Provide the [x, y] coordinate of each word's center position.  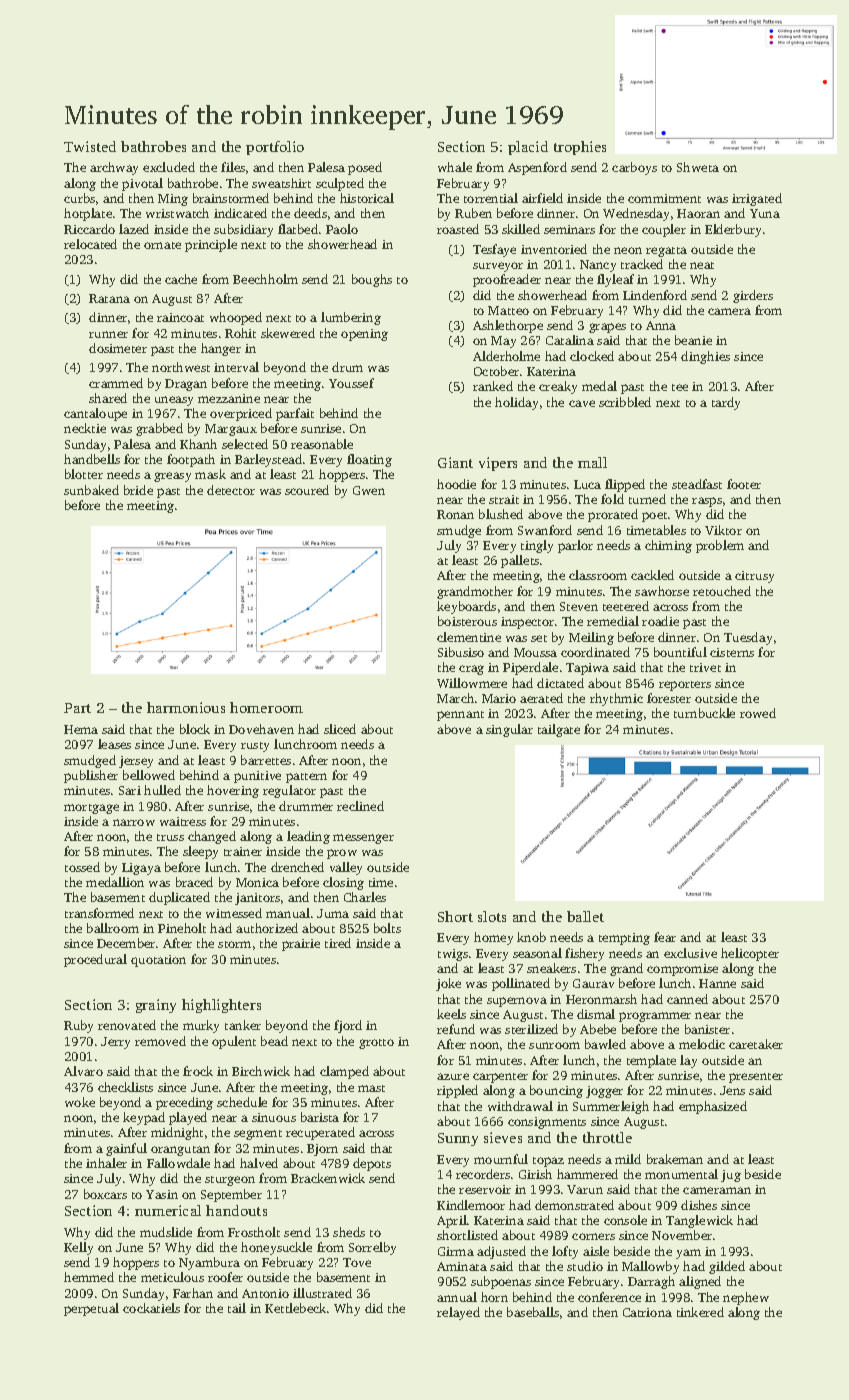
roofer [225, 1277]
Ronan [455, 514]
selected [245, 444]
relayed [458, 1313]
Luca [587, 484]
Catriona [647, 1312]
